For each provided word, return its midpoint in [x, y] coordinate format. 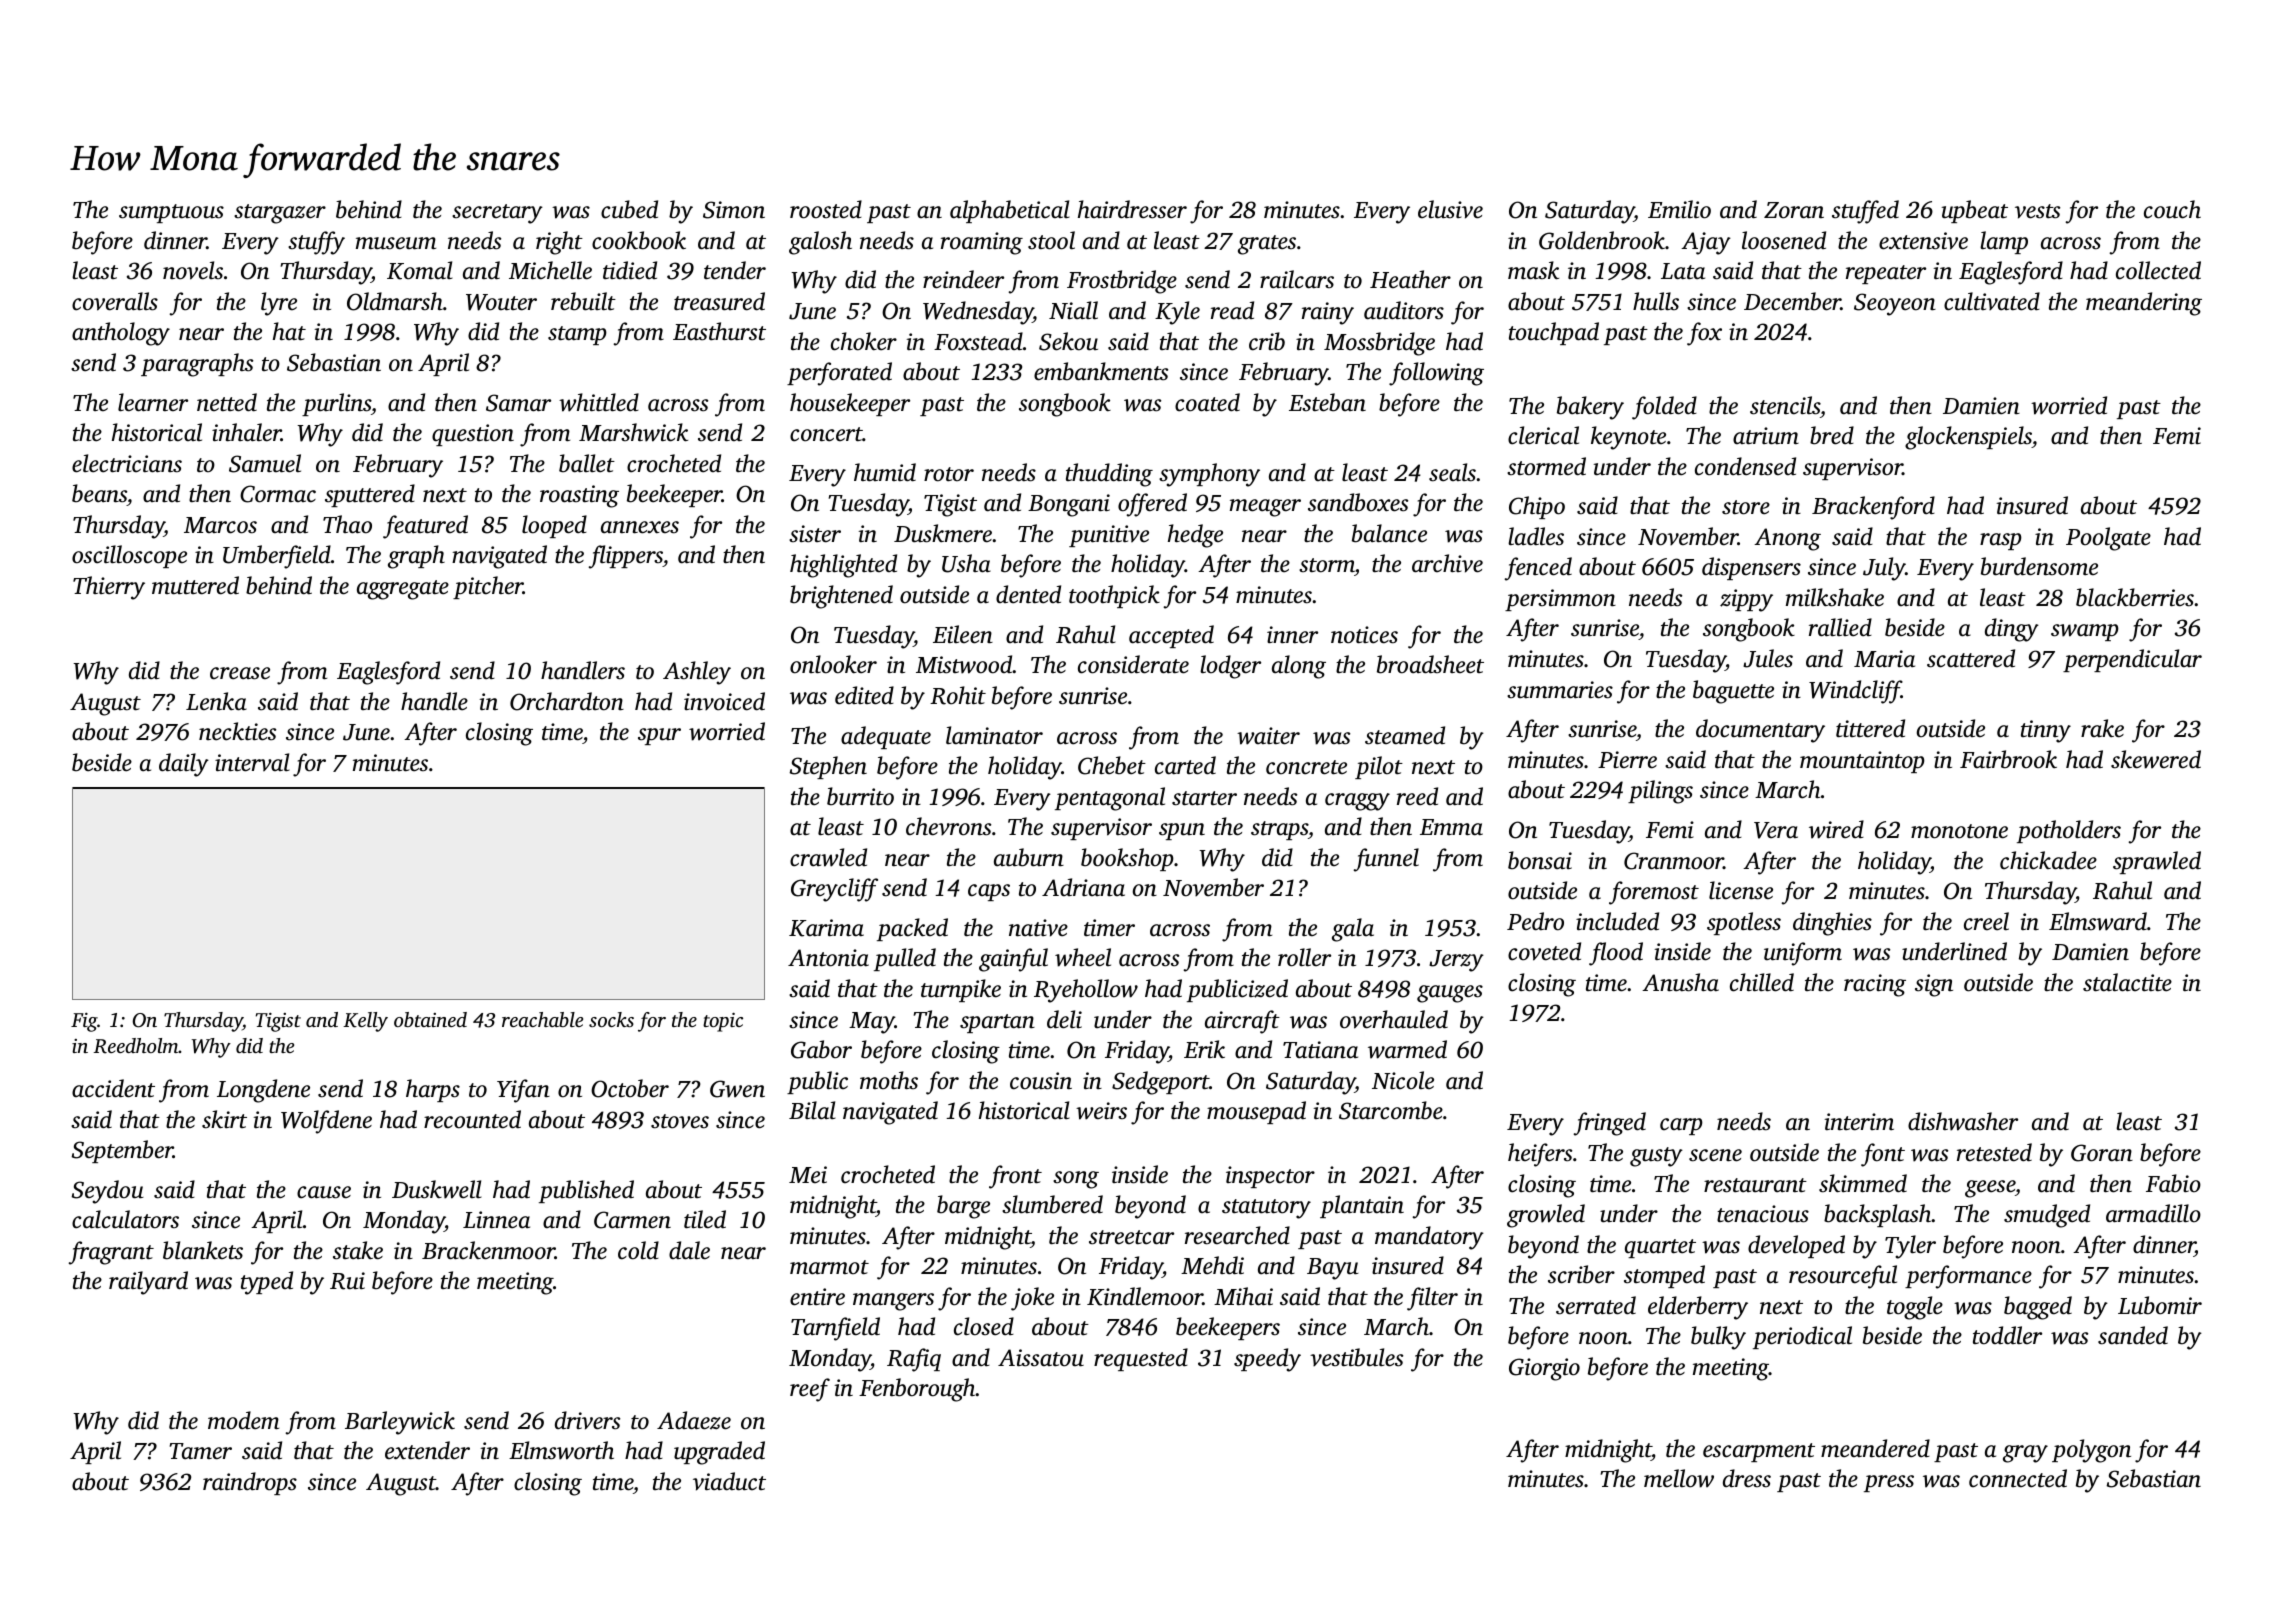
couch [2172, 209]
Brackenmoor [488, 1250]
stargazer [280, 214]
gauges [1450, 994]
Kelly [365, 1022]
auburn [1029, 857]
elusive [1450, 209]
